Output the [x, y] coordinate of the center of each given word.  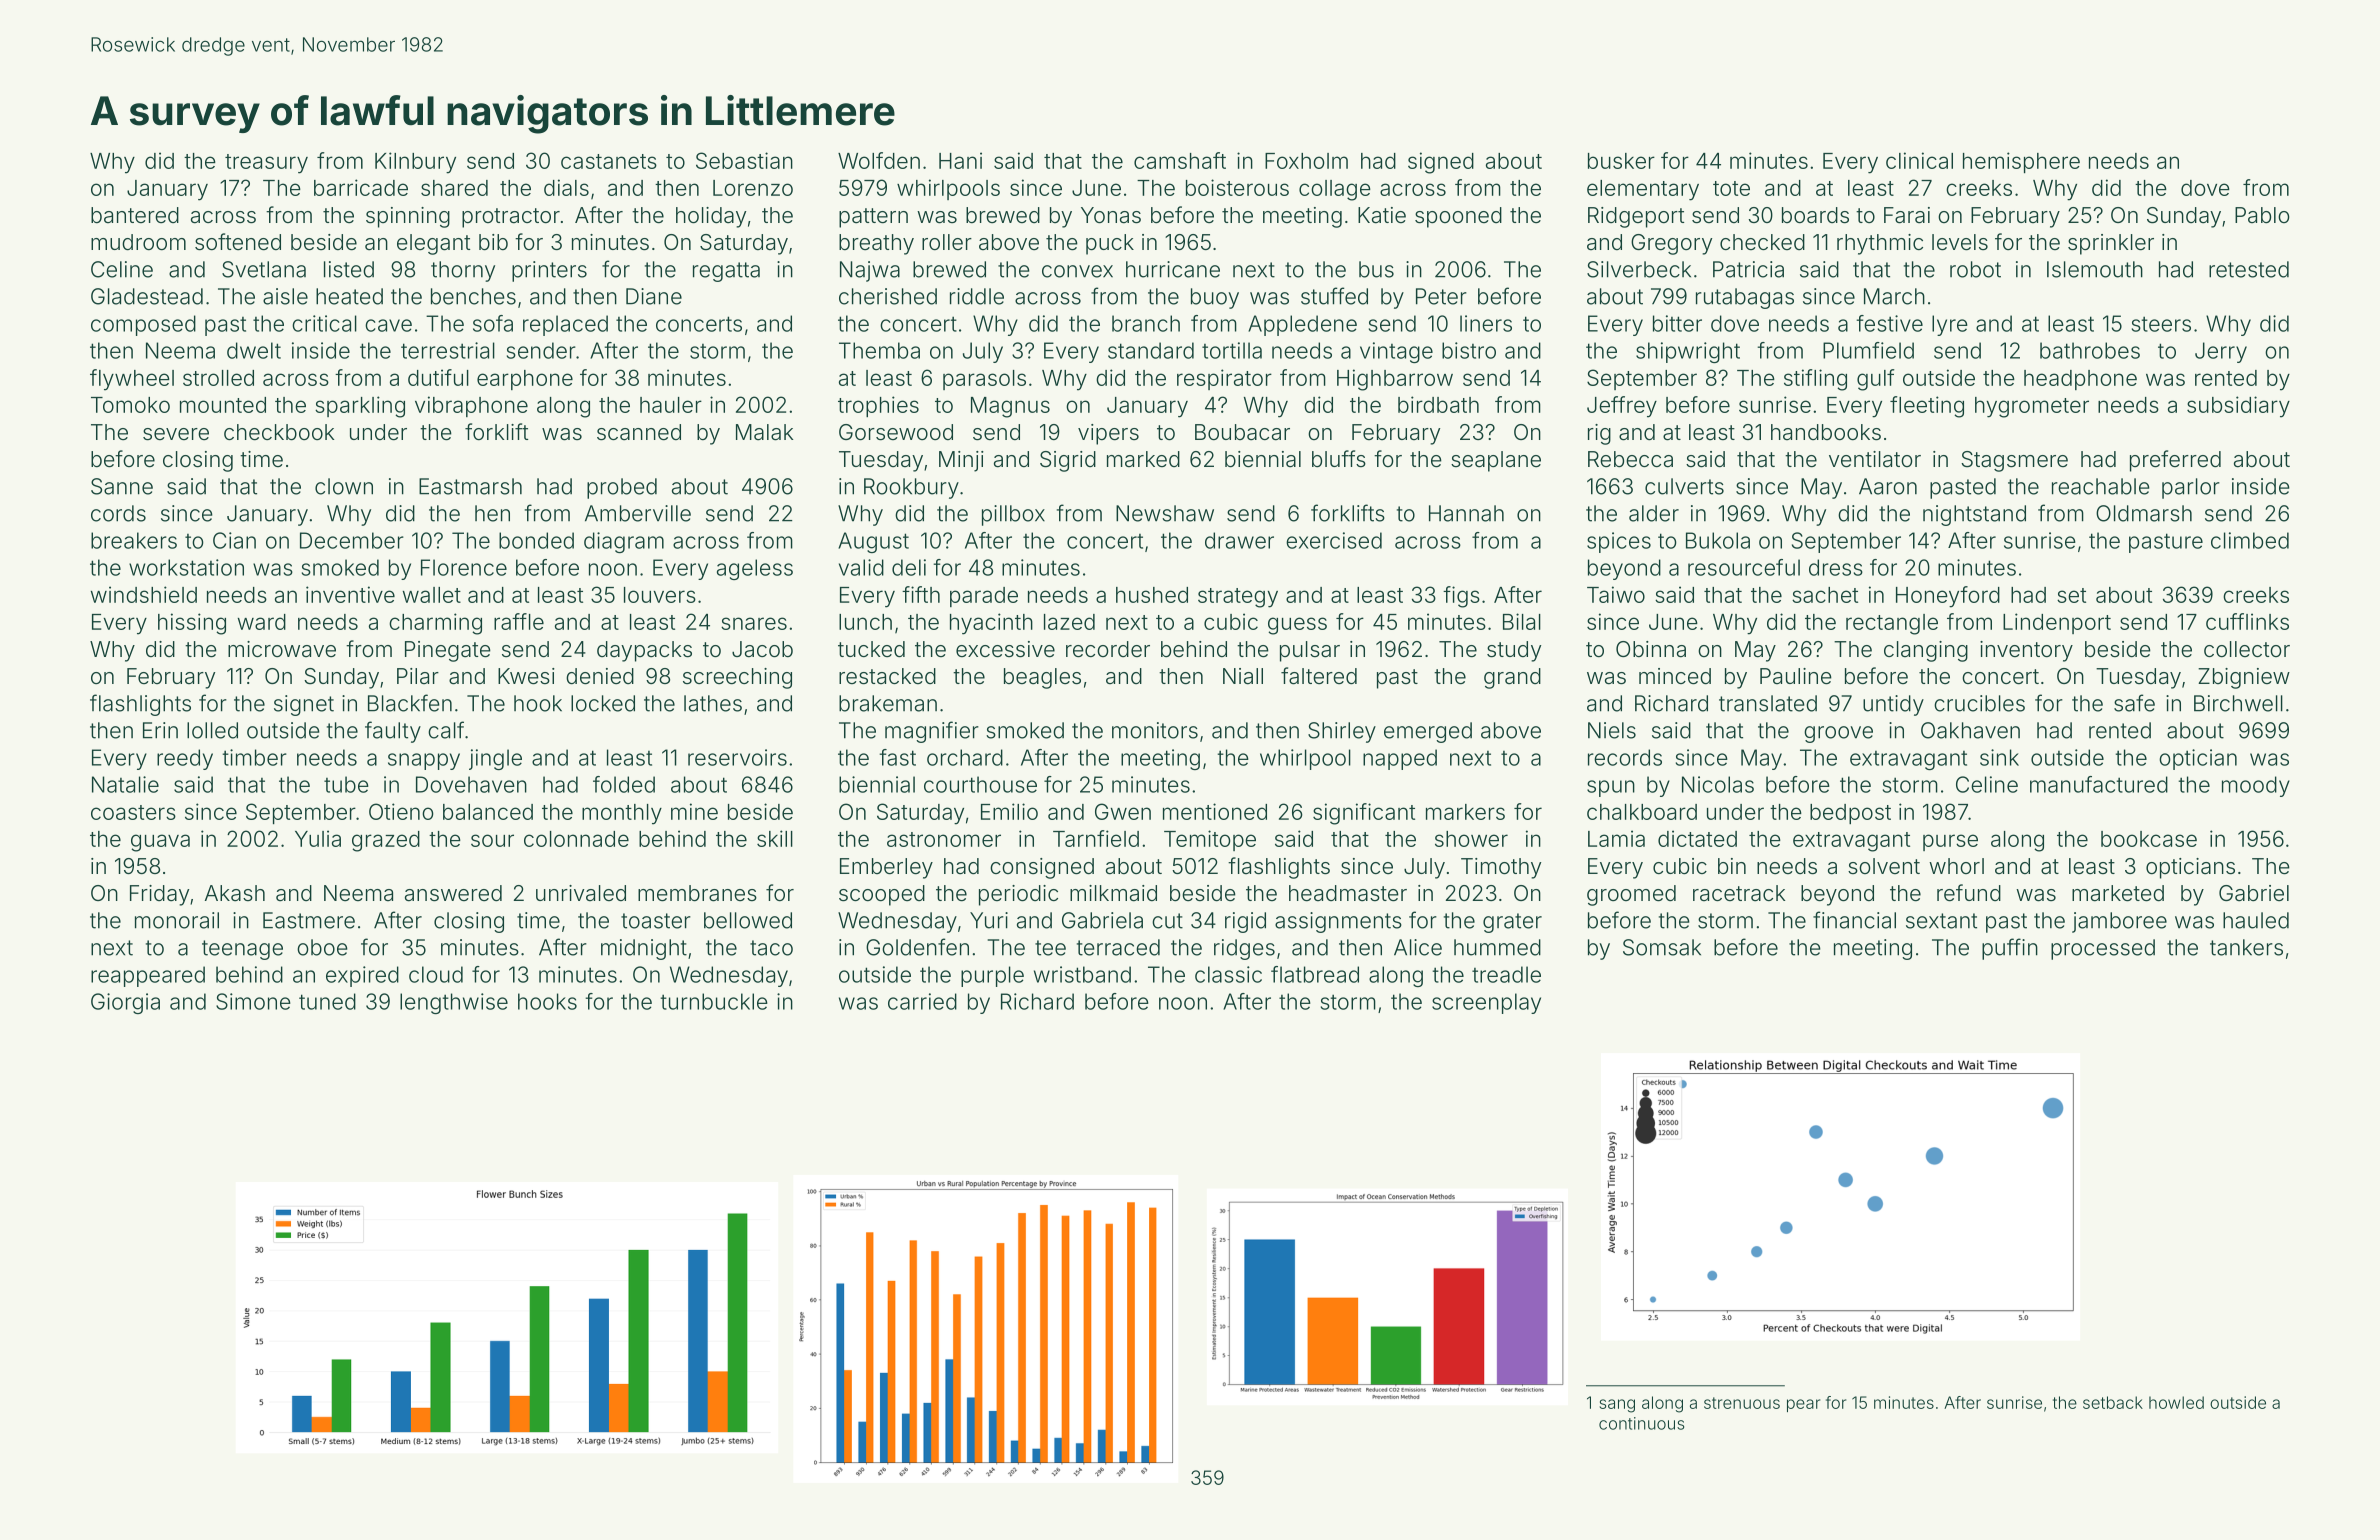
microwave [282, 649]
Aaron [1888, 486]
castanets [609, 161]
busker [1621, 161]
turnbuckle [714, 1001]
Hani [960, 160]
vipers [1108, 434]
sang [1617, 1406]
